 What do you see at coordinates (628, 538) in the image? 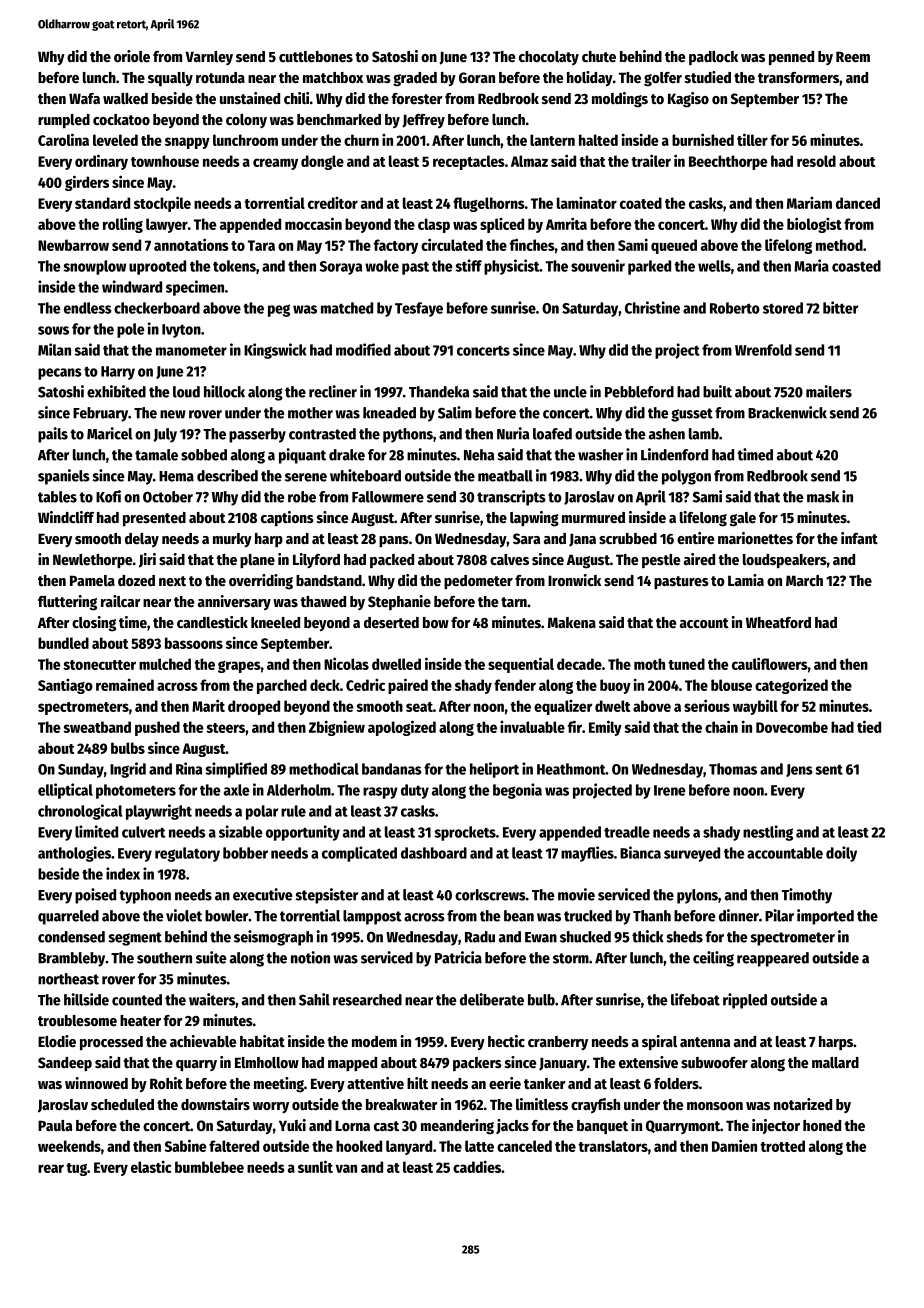
I see `scrubbed` at bounding box center [628, 538].
